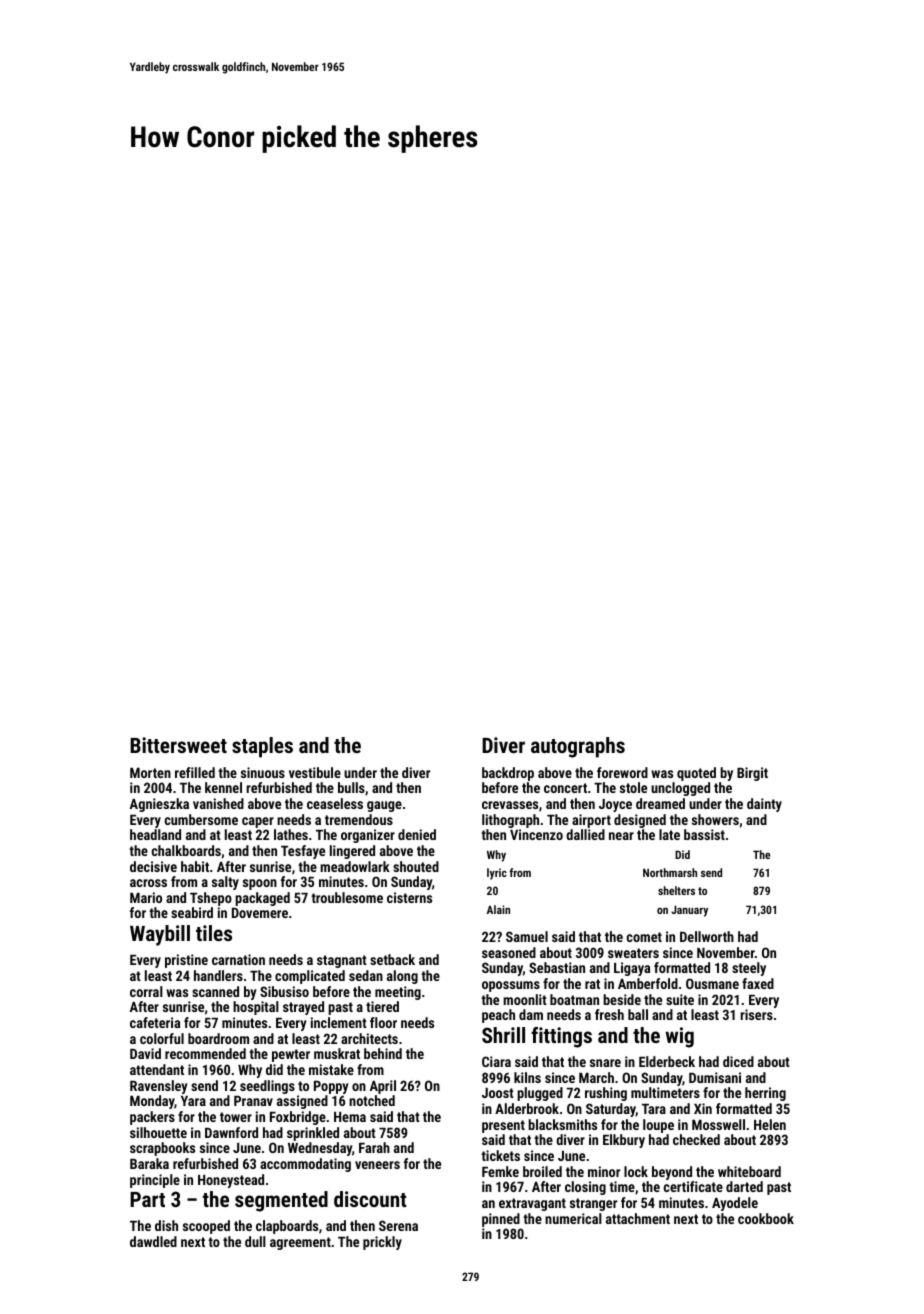 The height and width of the document is (1314, 924). Describe the element at coordinates (300, 1243) in the document. I see `agreement` at that location.
